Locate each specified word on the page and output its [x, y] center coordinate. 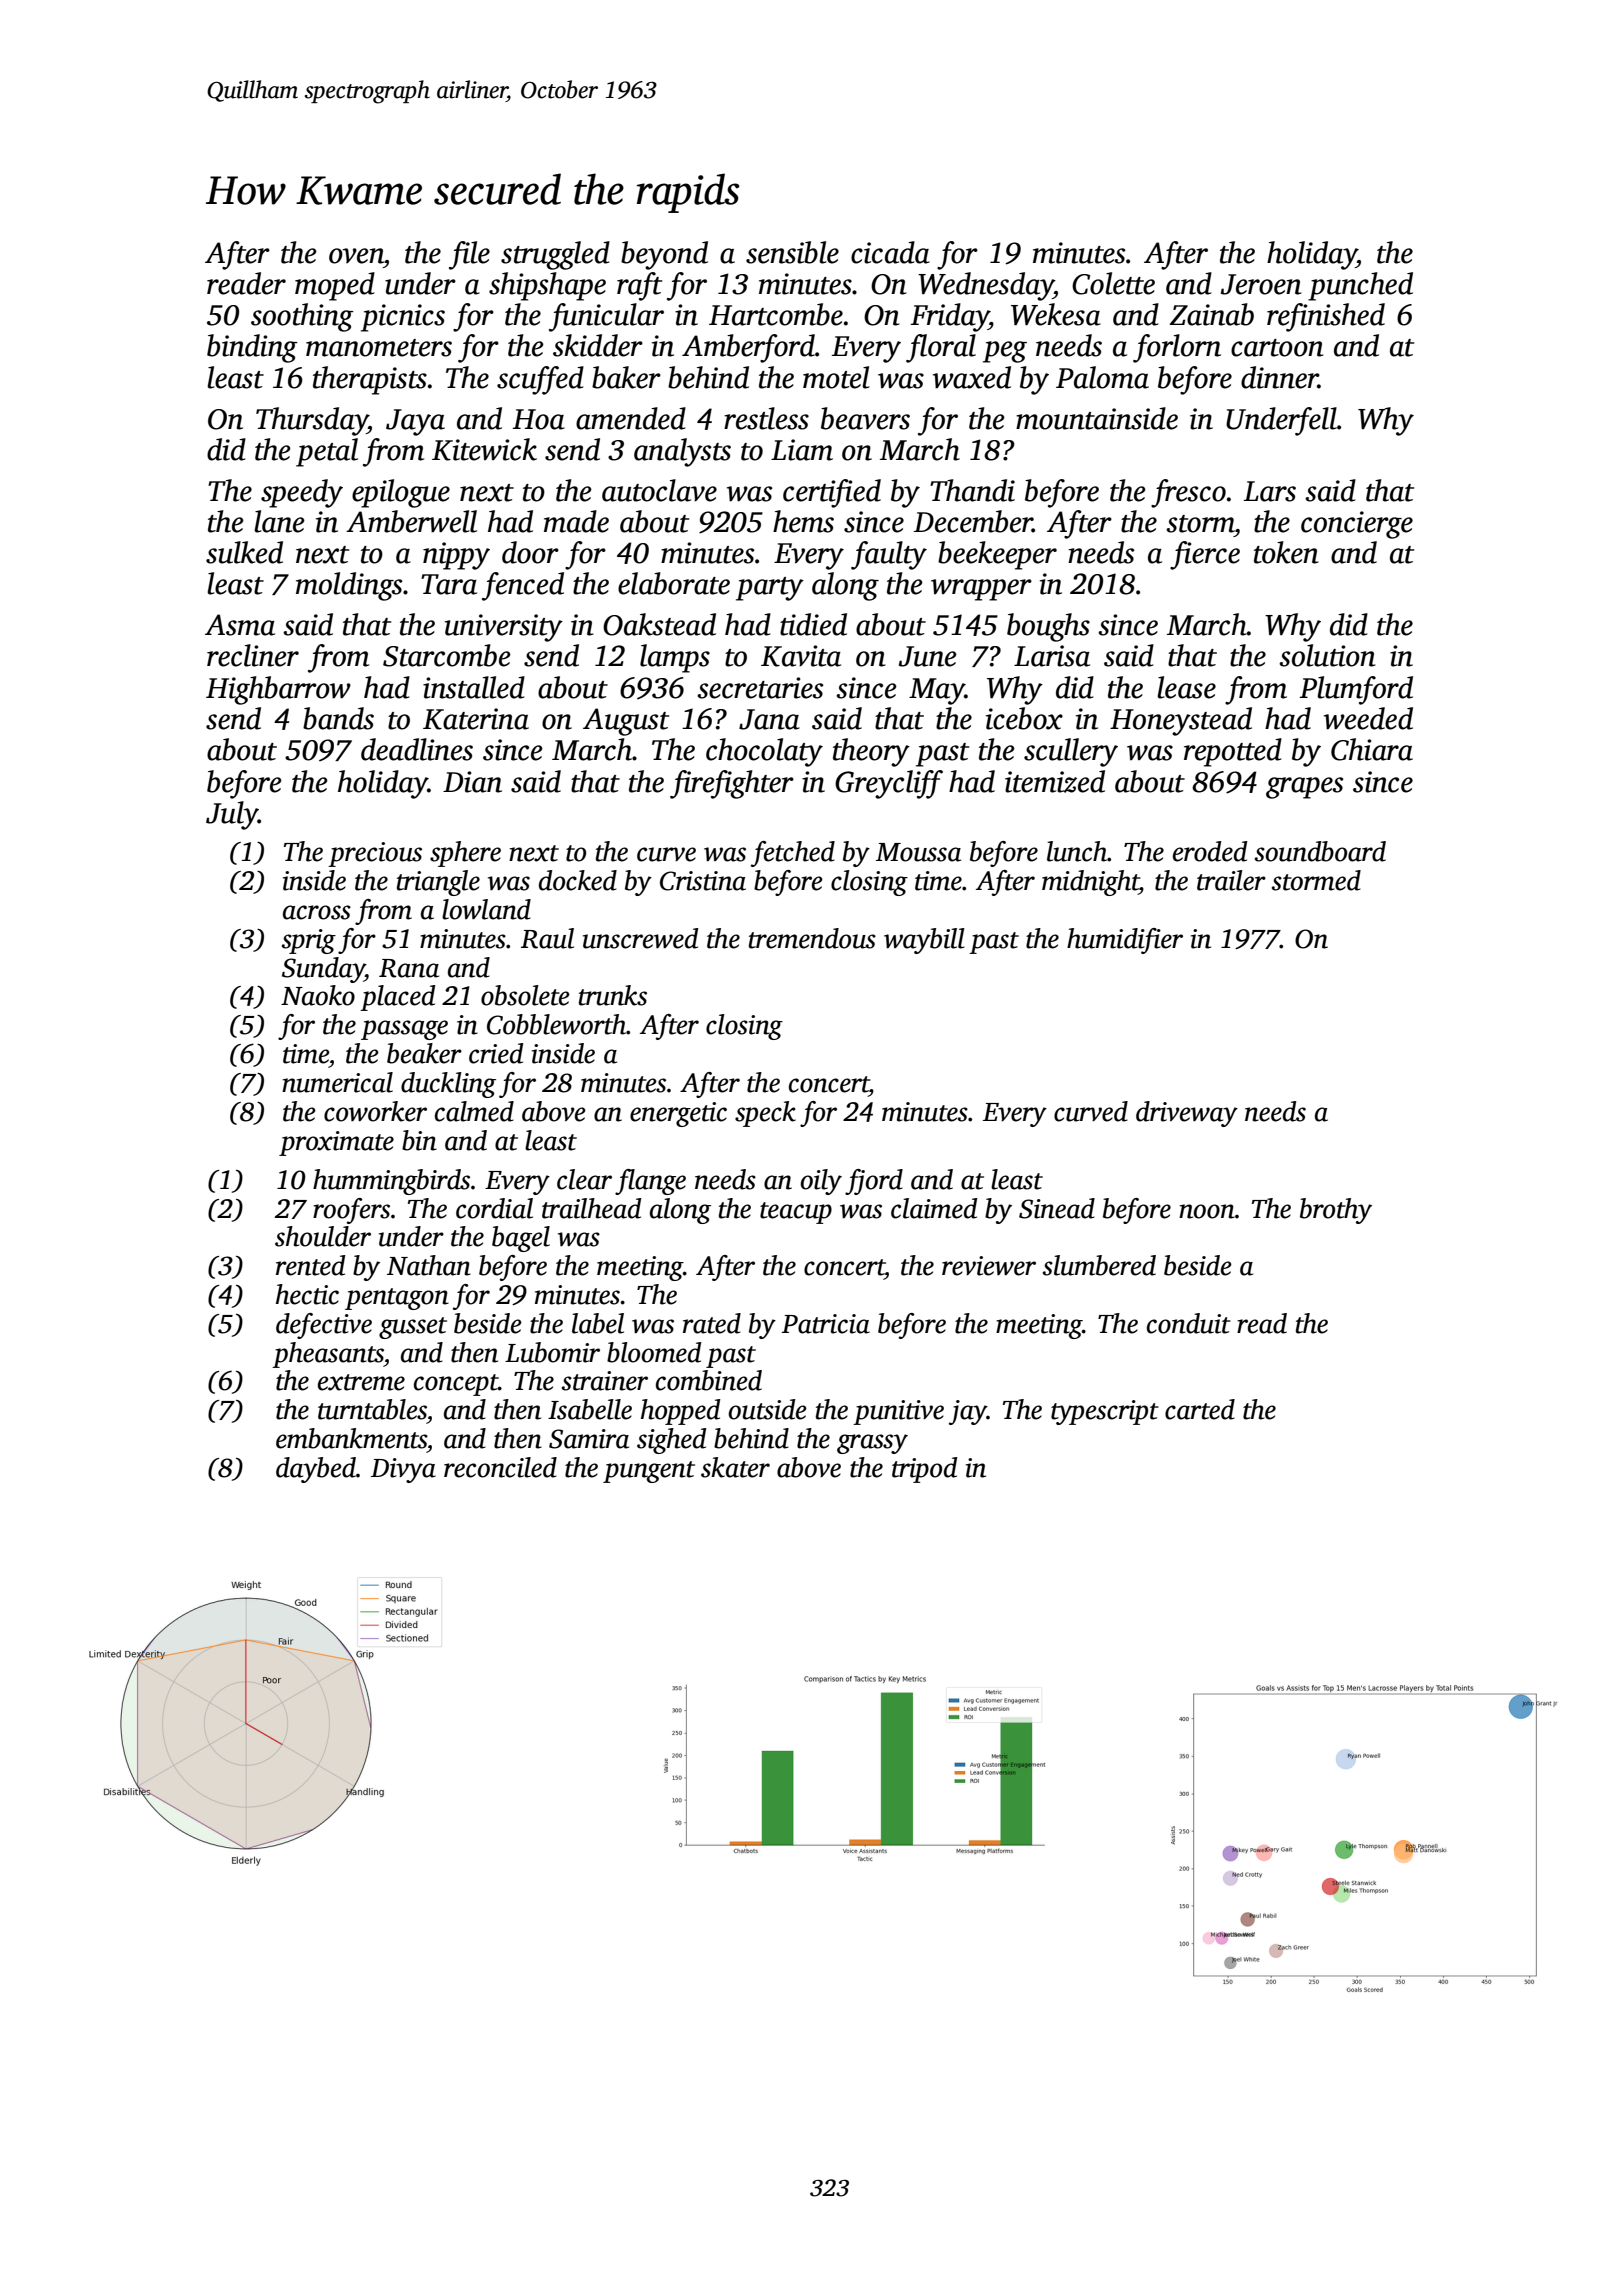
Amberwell [411, 521]
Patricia [826, 1324]
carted [1200, 1409]
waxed [972, 377]
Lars [1270, 491]
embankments [351, 1438]
